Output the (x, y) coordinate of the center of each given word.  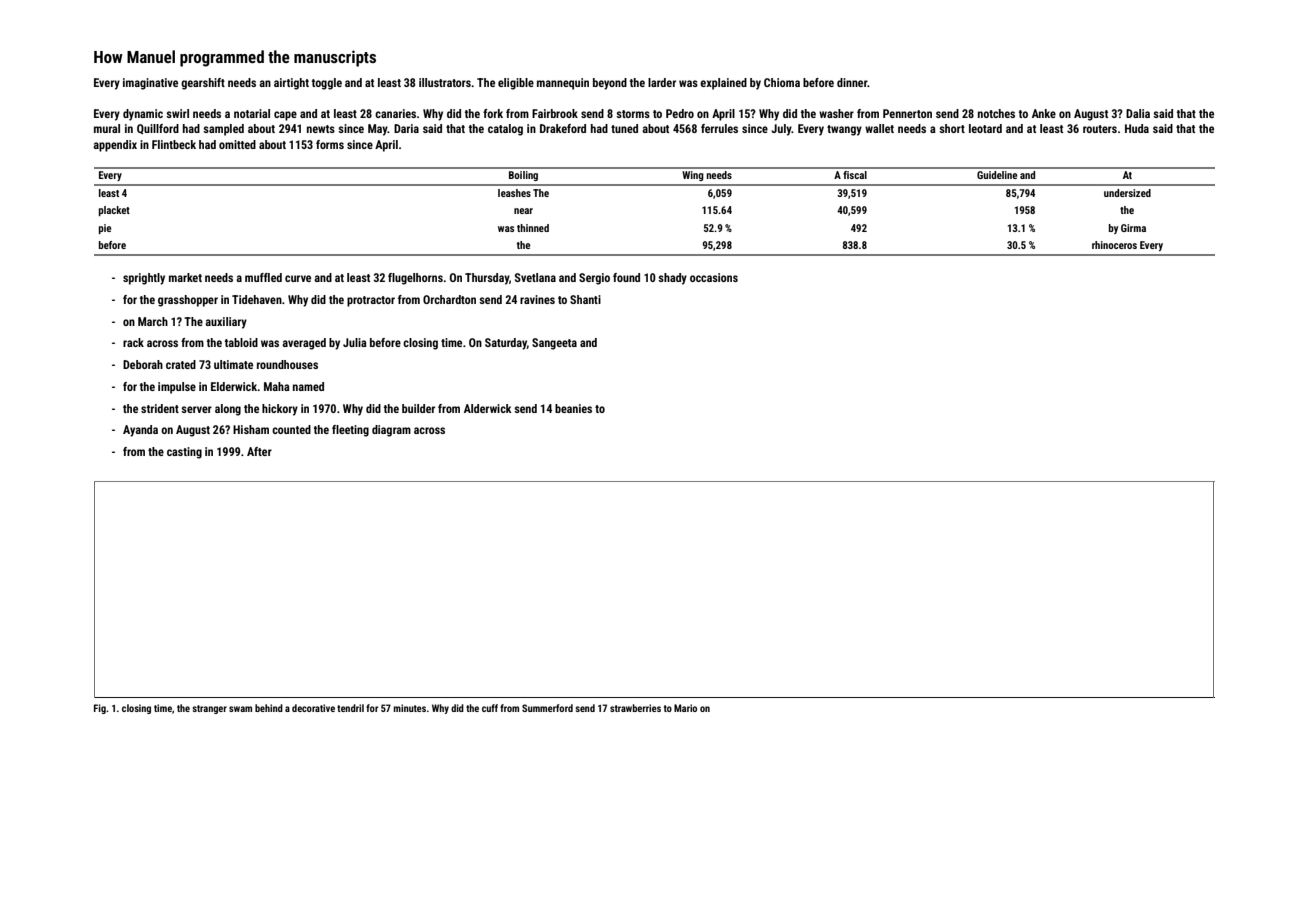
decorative (313, 708)
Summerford (547, 708)
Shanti (585, 299)
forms (330, 144)
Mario (685, 708)
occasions (714, 277)
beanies (573, 408)
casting (184, 453)
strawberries (635, 708)
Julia (355, 342)
